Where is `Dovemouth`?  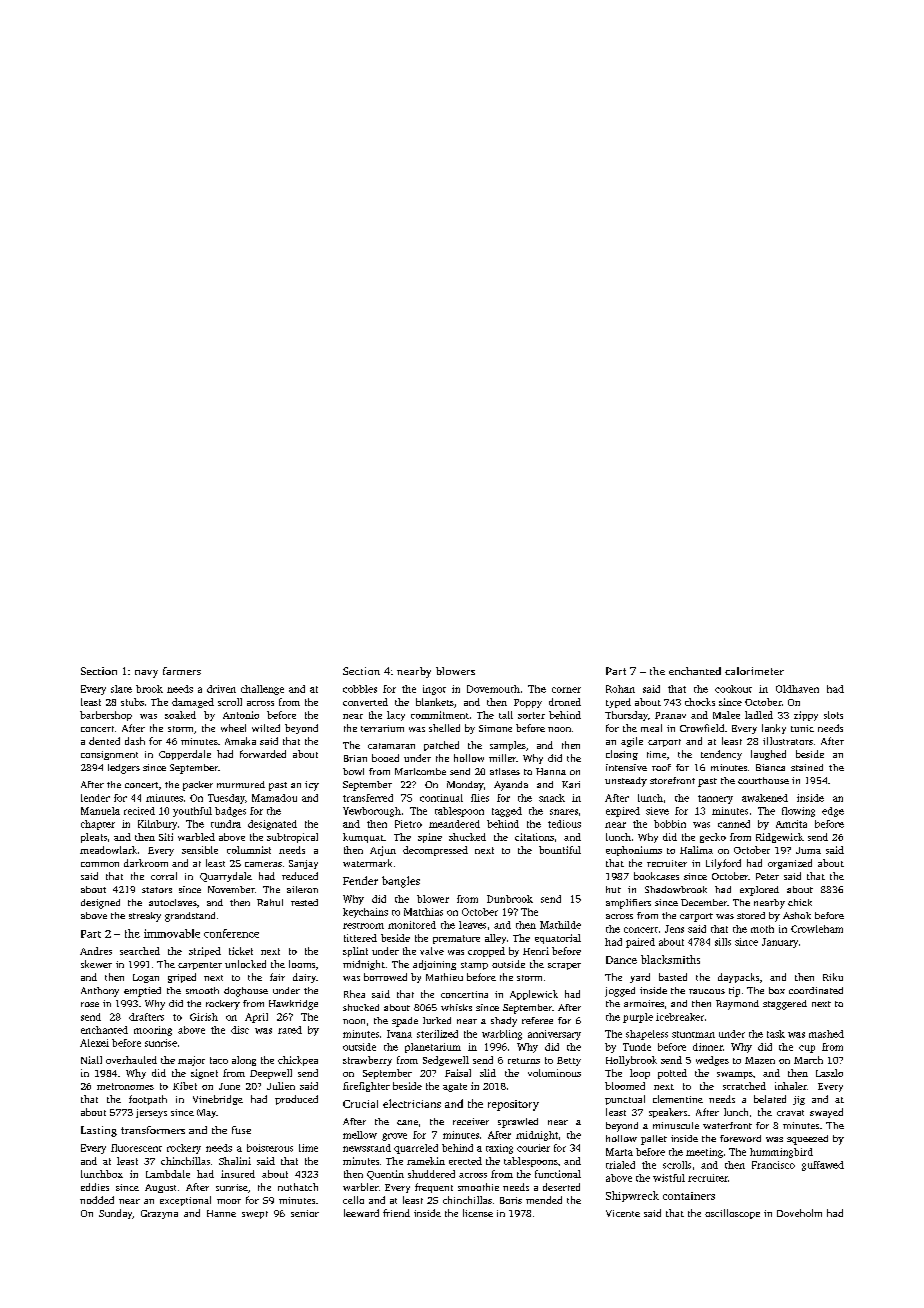 Dovemouth is located at coordinates (493, 689).
